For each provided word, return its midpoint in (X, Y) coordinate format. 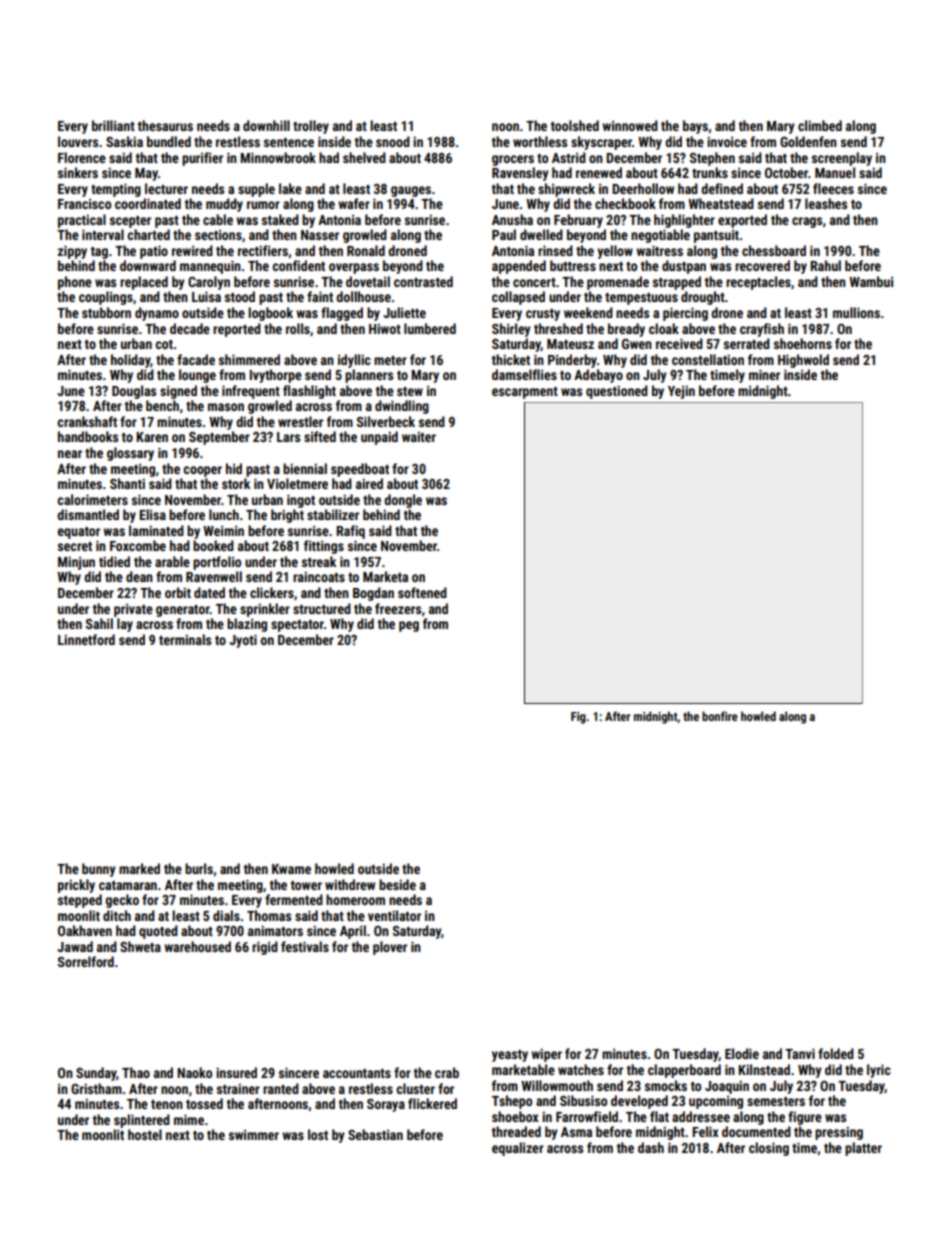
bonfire (720, 716)
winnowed (630, 125)
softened (422, 592)
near (70, 454)
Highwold (803, 361)
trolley (311, 127)
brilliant (113, 125)
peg (409, 626)
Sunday (96, 1074)
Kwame (291, 869)
